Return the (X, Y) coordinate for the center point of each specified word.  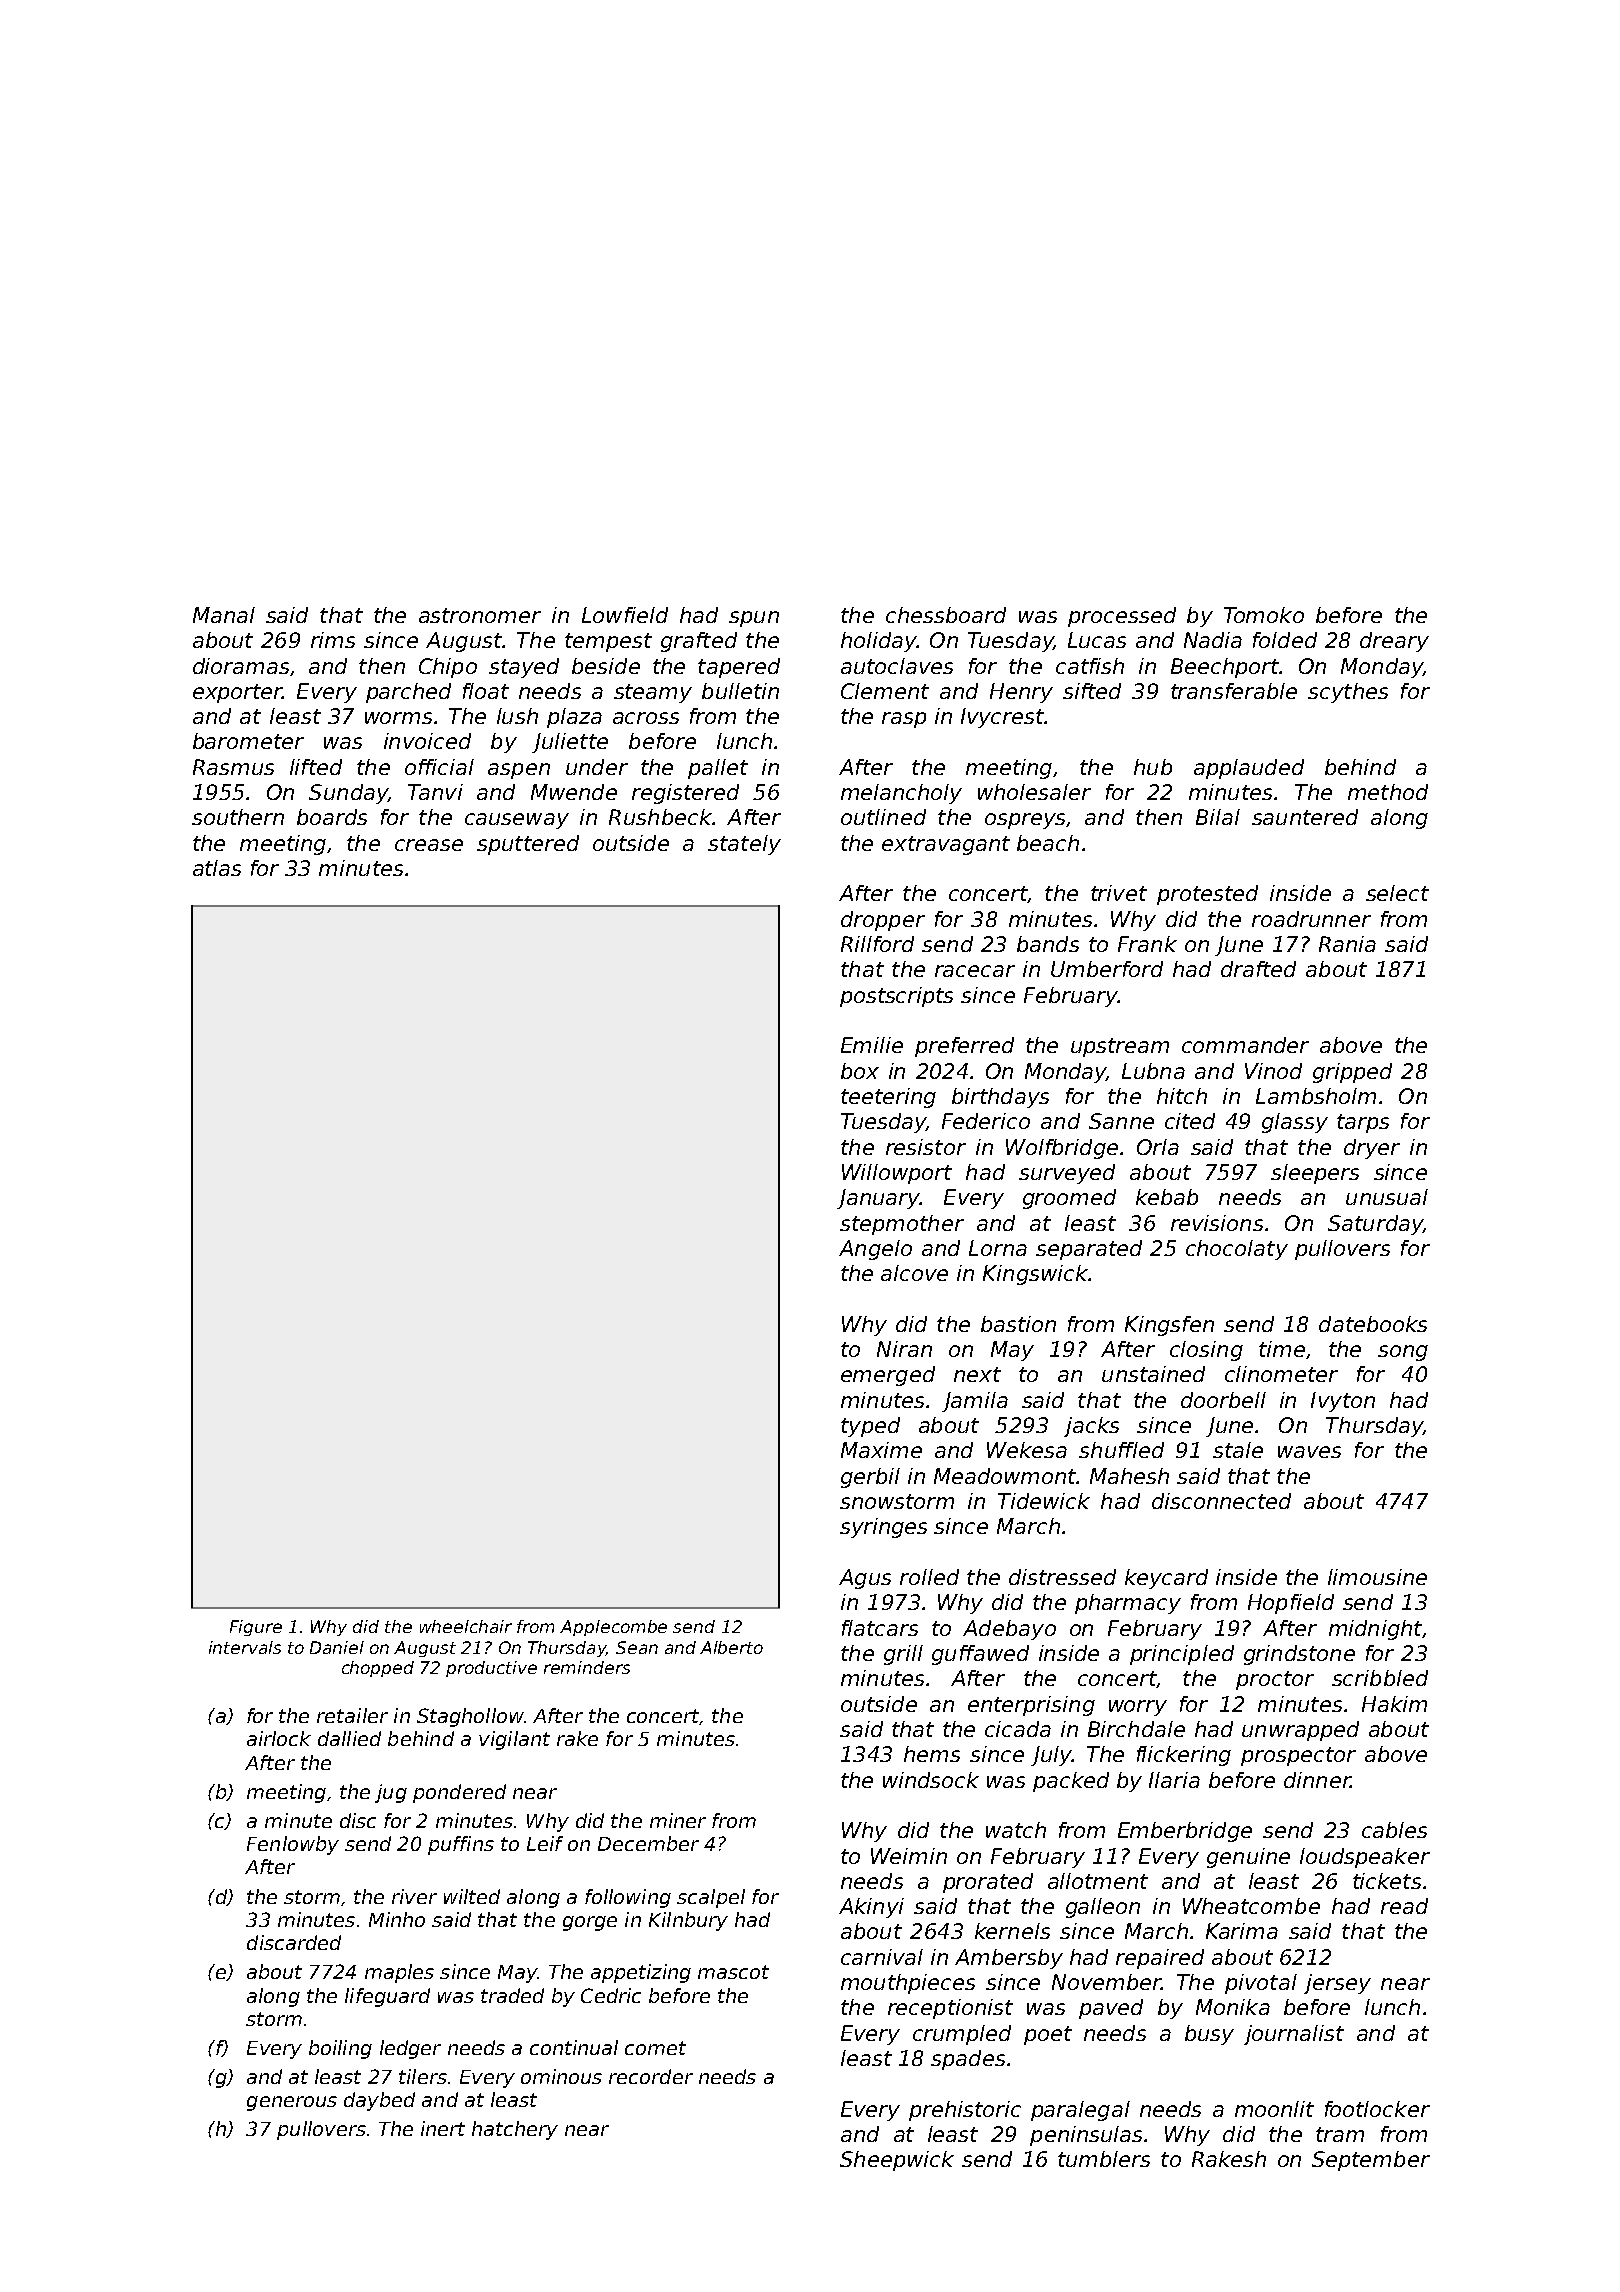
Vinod (1273, 1071)
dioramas (241, 666)
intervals (245, 1647)
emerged (888, 1376)
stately (744, 845)
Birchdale (1136, 1729)
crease (429, 845)
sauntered (1305, 817)
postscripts (896, 997)
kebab (1167, 1197)
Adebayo (1009, 1630)
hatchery (515, 2130)
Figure (256, 1628)
